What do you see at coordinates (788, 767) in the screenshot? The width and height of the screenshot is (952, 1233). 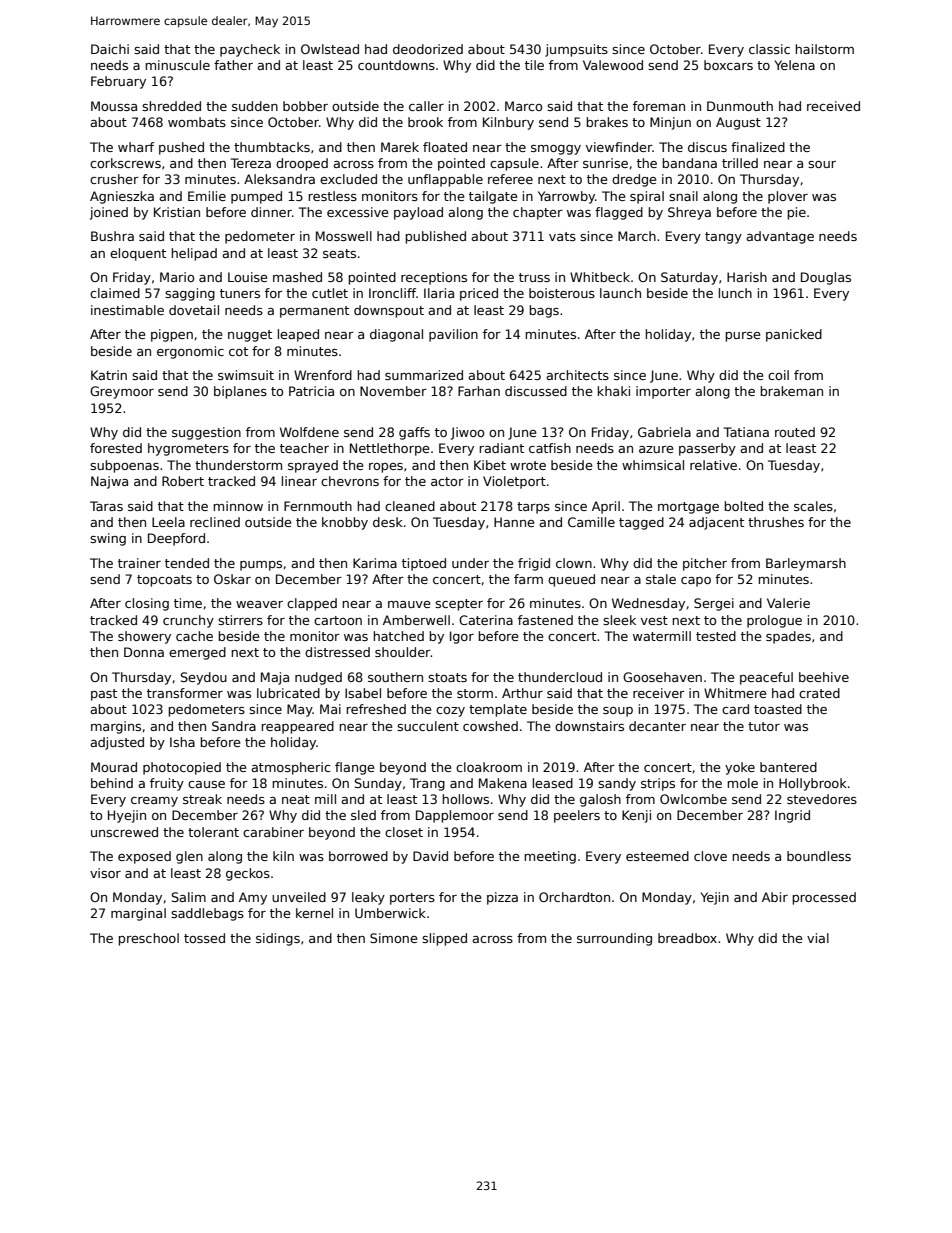 I see `bantered` at bounding box center [788, 767].
